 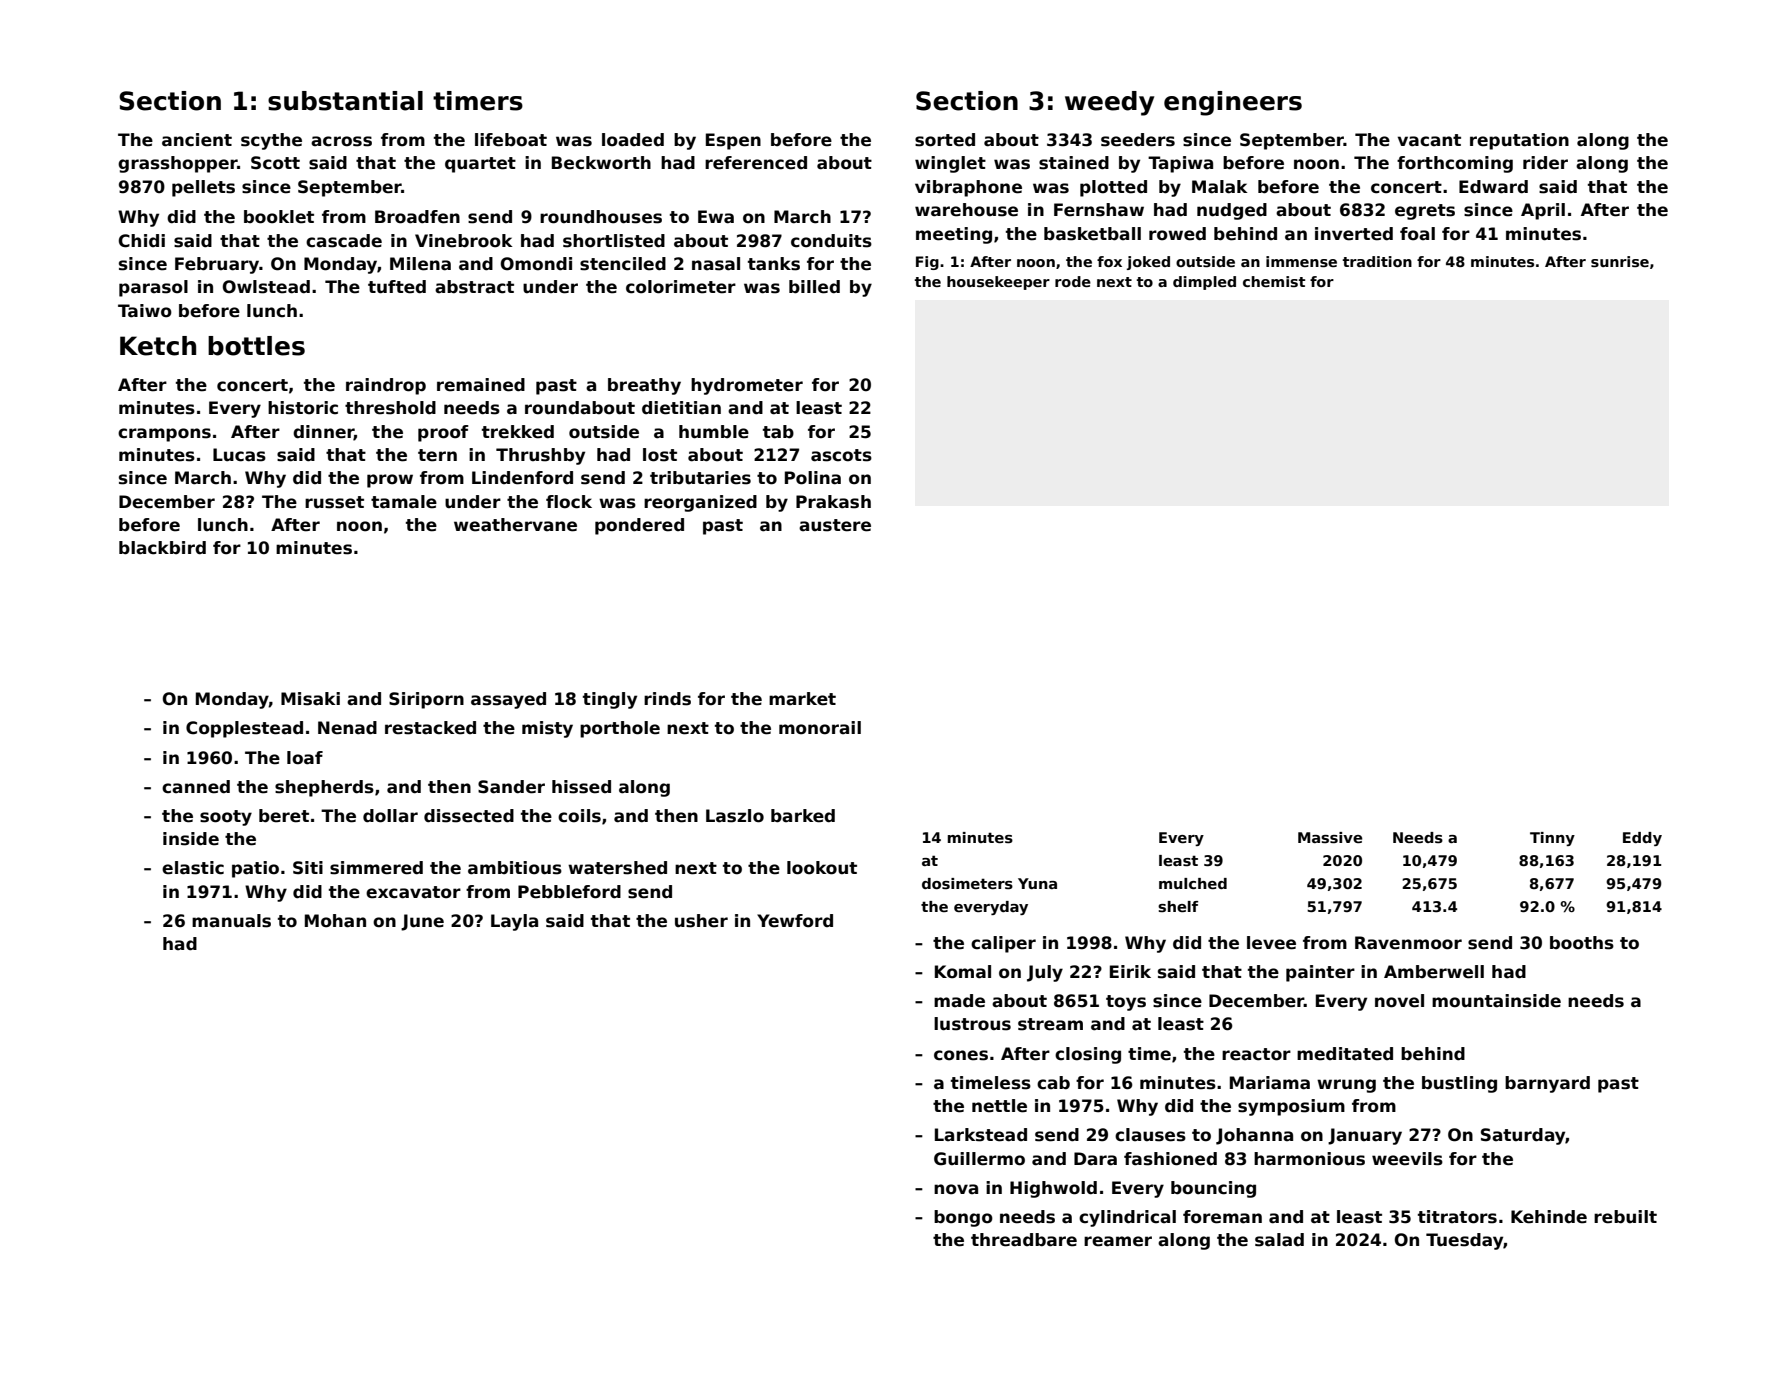 I want to click on Larkstead, so click(x=981, y=1135).
